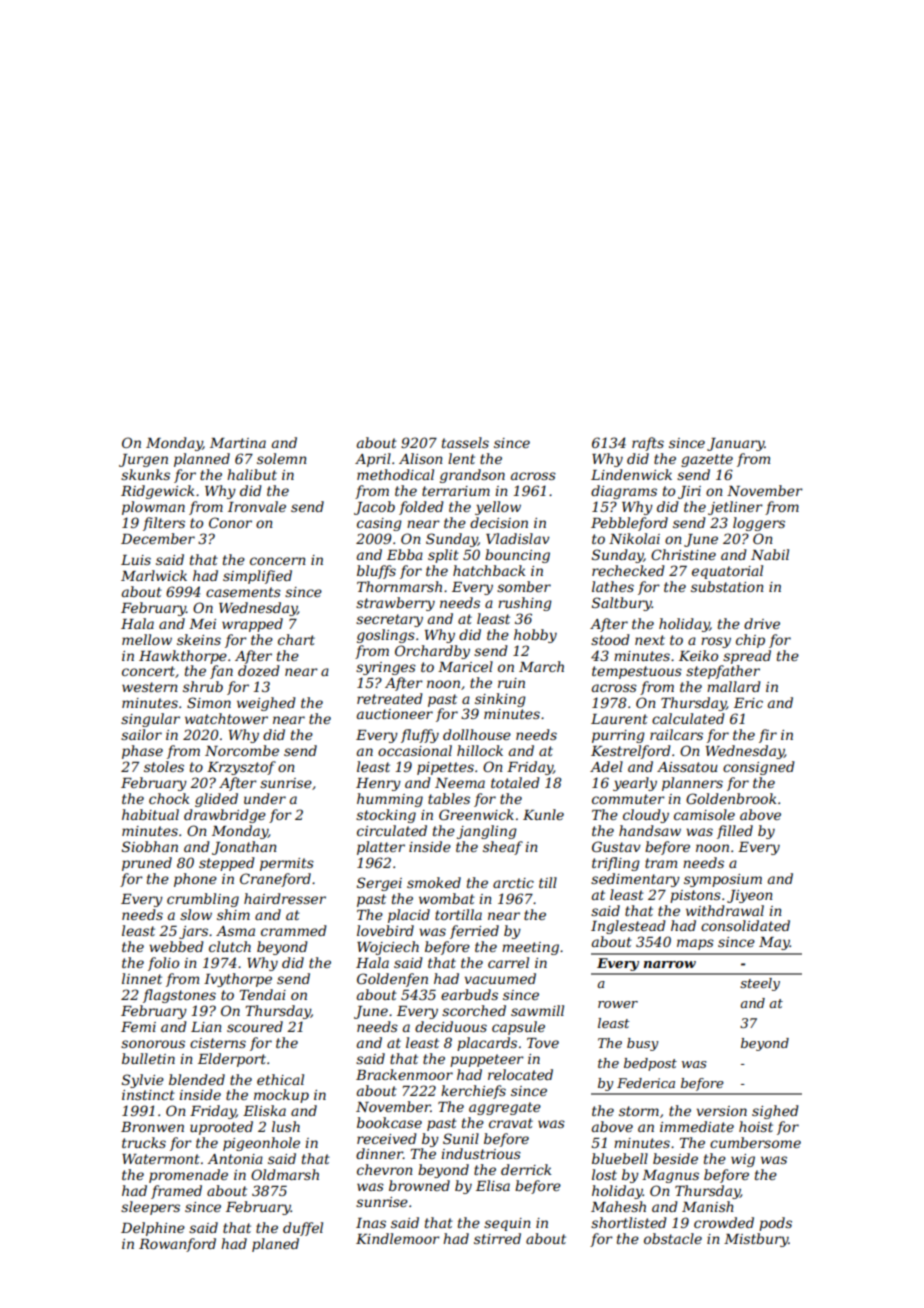 The image size is (924, 1308). Describe the element at coordinates (225, 816) in the screenshot. I see `drawbridge` at that location.
